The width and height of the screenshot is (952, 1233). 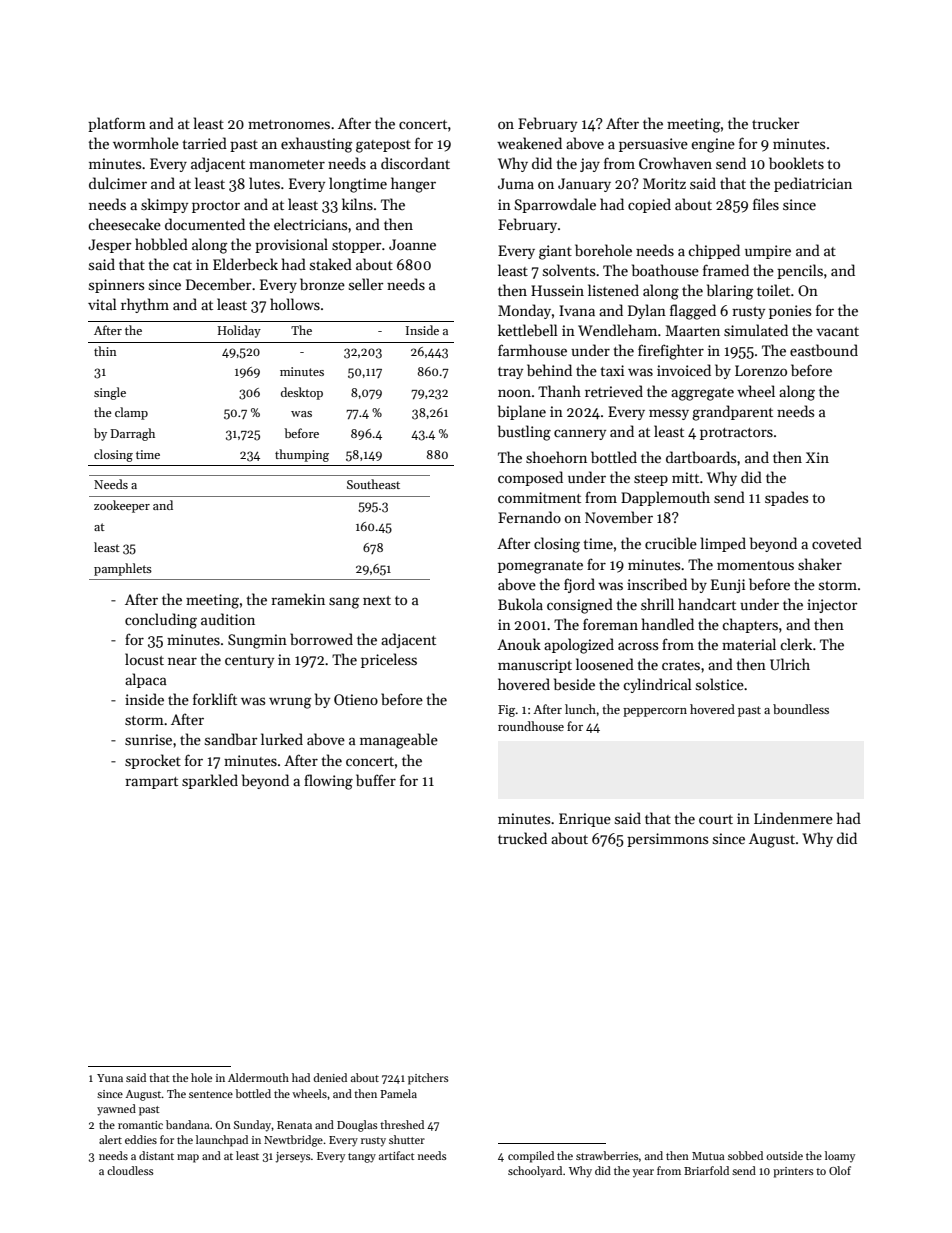 What do you see at coordinates (357, 247) in the screenshot?
I see `stopper` at bounding box center [357, 247].
